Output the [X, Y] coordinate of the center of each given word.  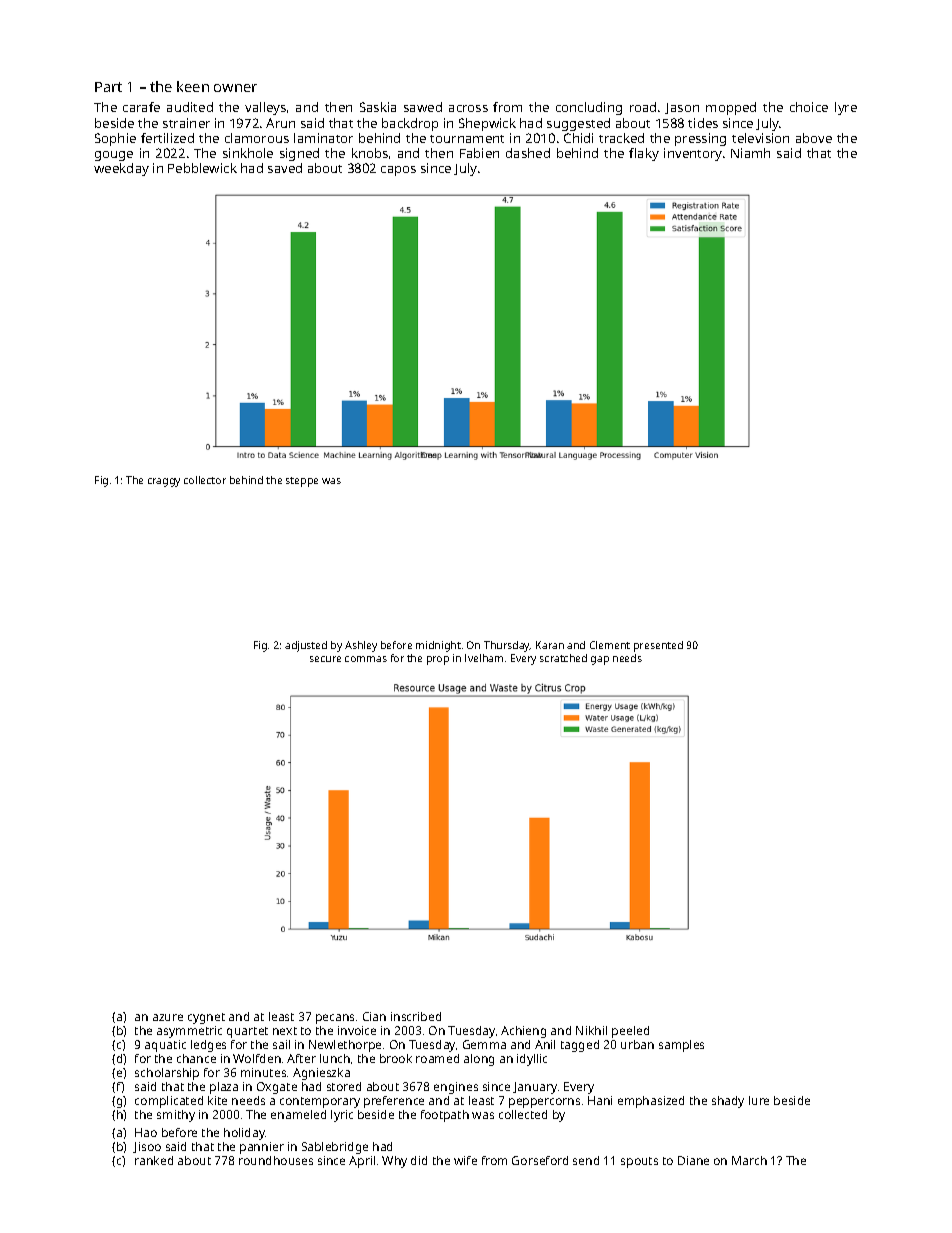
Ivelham [484, 658]
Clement [610, 645]
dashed [528, 153]
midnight [438, 646]
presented [658, 646]
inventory [693, 154]
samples [681, 1046]
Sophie [115, 139]
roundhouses [276, 1160]
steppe [302, 482]
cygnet [206, 1018]
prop [438, 660]
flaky [644, 154]
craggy [164, 482]
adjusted [306, 646]
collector [205, 480]
